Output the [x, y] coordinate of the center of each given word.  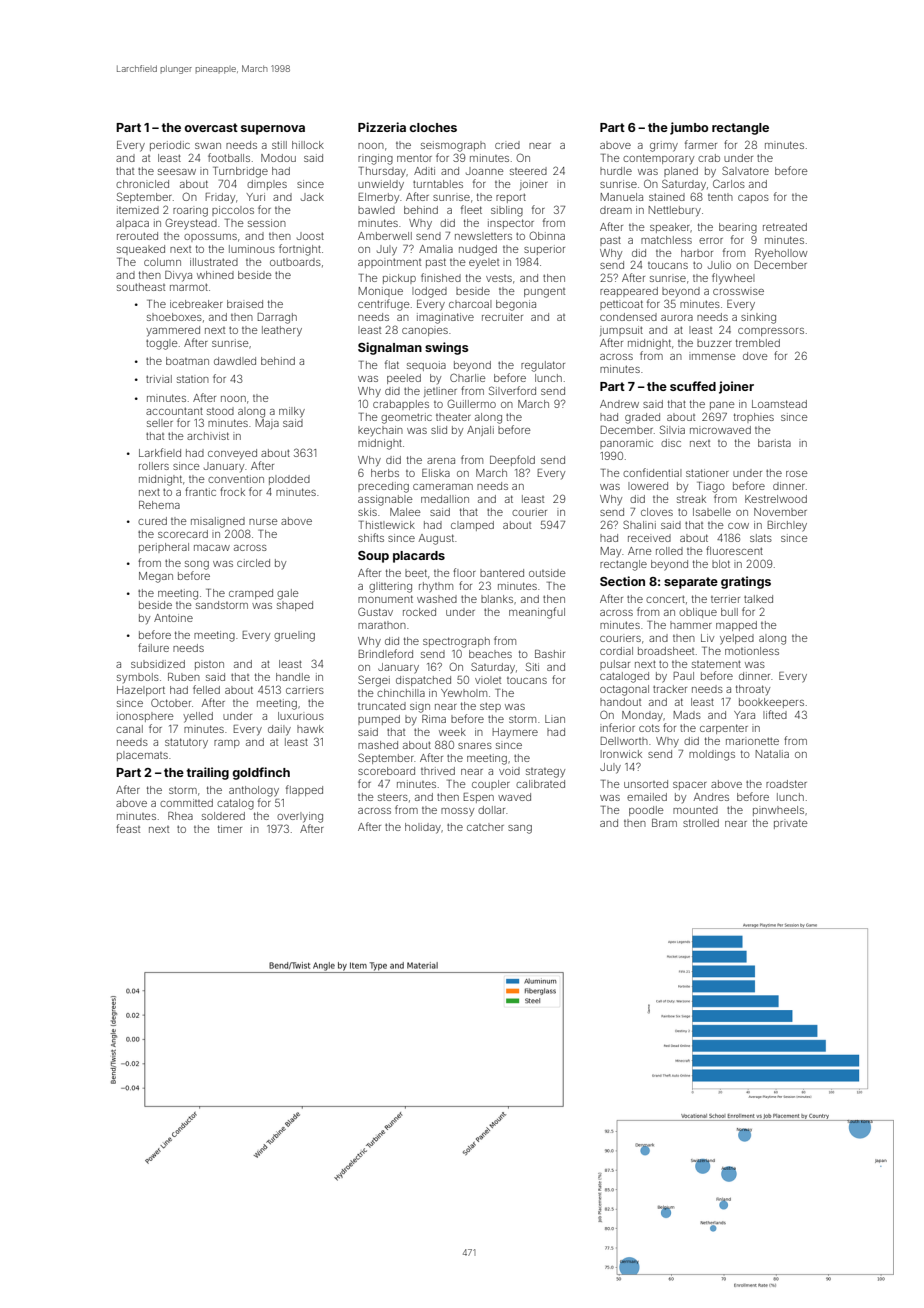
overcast [211, 127]
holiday [423, 828]
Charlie [468, 377]
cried [507, 145]
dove [755, 356]
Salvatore [745, 170]
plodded [289, 480]
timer [230, 829]
